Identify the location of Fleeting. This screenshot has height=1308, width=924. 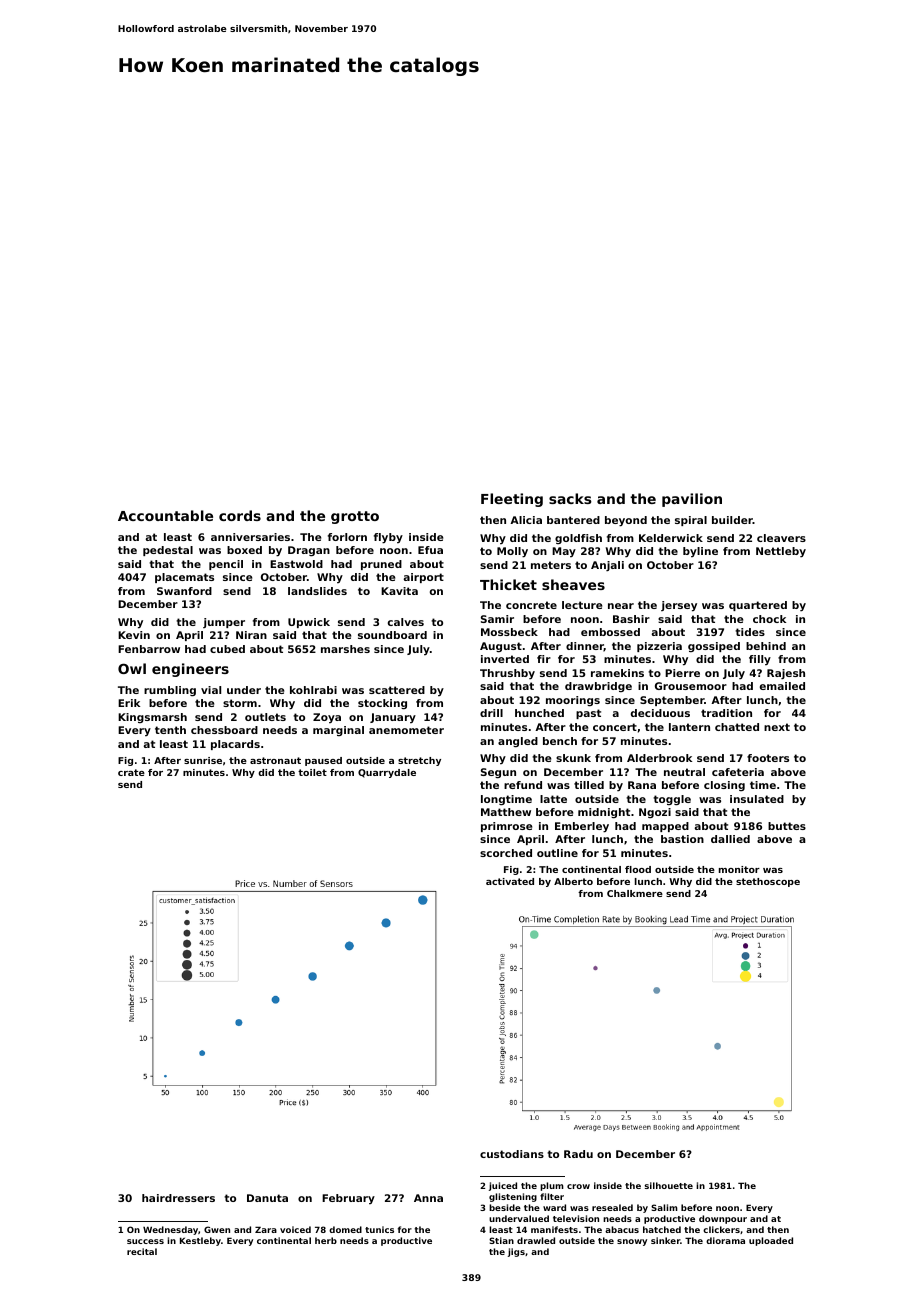
(512, 500).
